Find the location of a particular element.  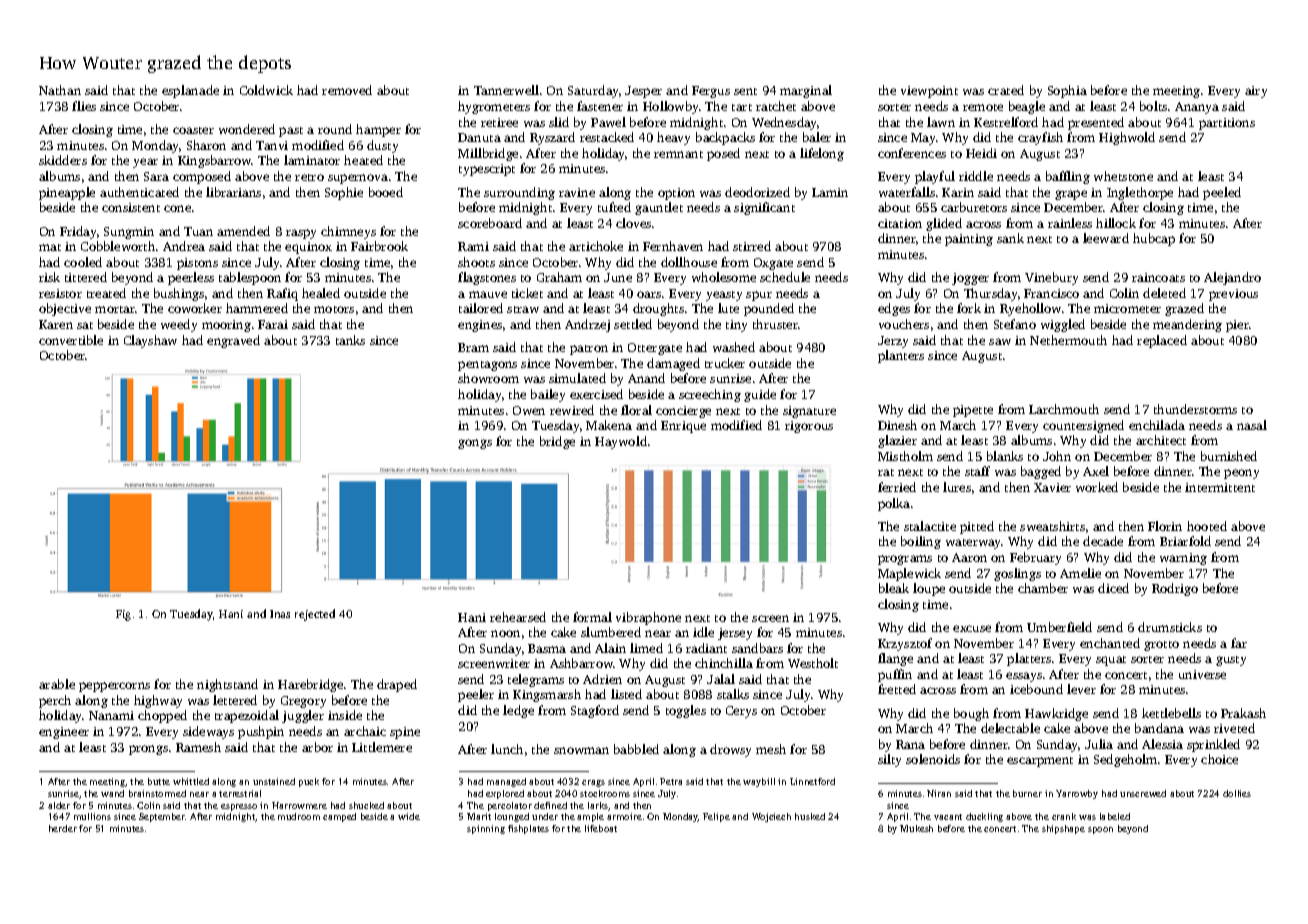

cooled is located at coordinates (83, 262).
